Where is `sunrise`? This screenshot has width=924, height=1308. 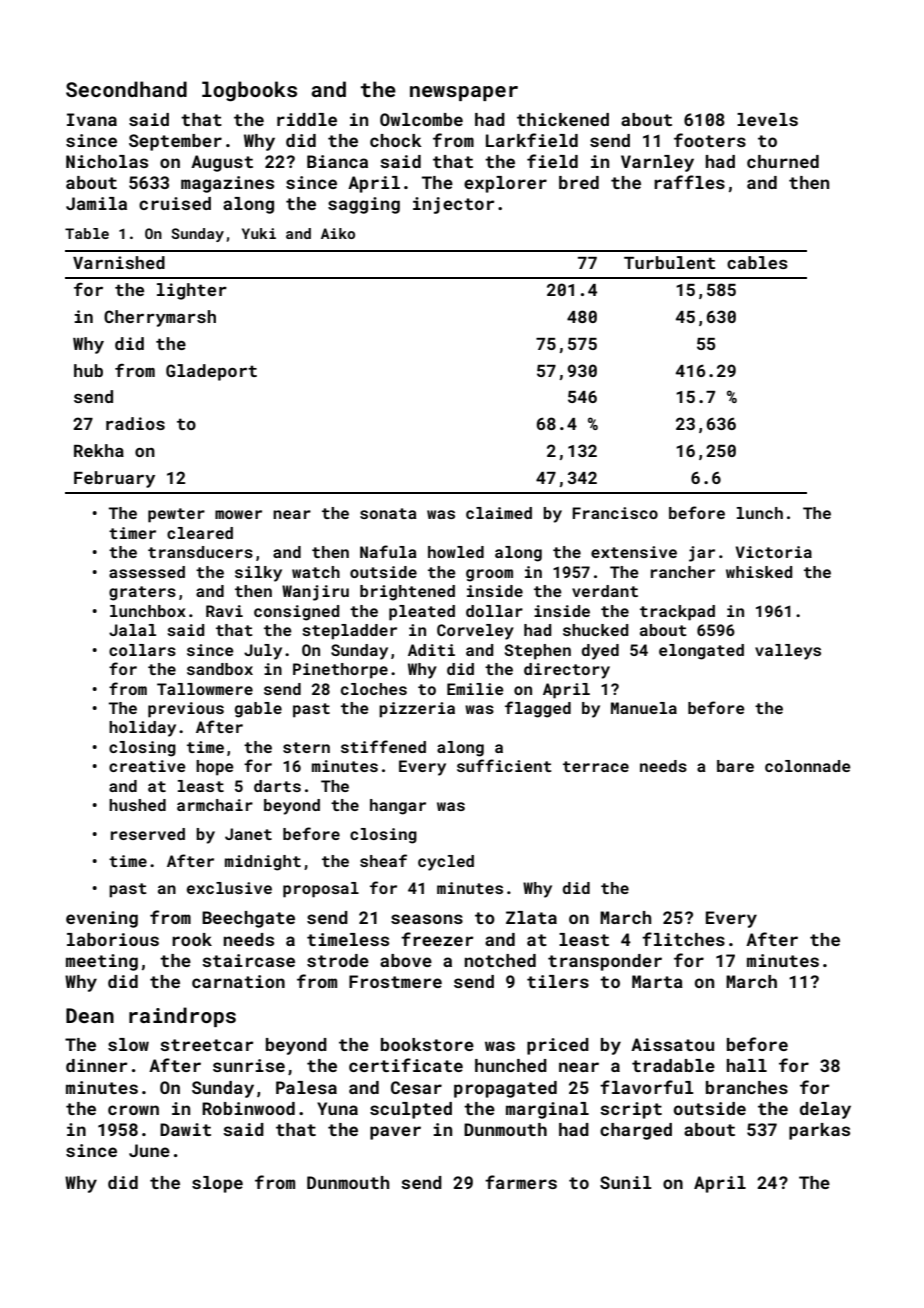
sunrise is located at coordinates (249, 1065).
